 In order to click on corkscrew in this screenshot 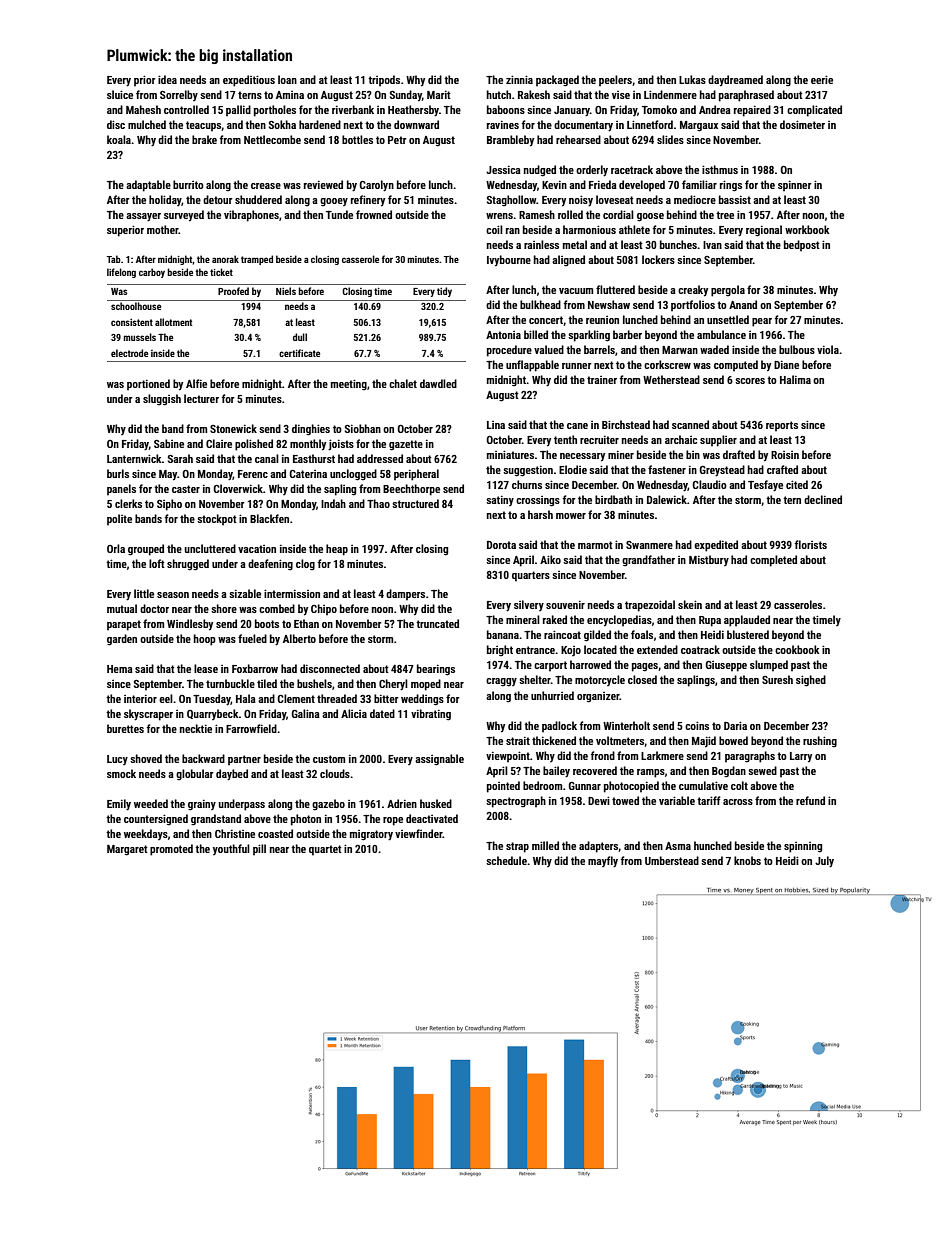, I will do `click(667, 364)`.
